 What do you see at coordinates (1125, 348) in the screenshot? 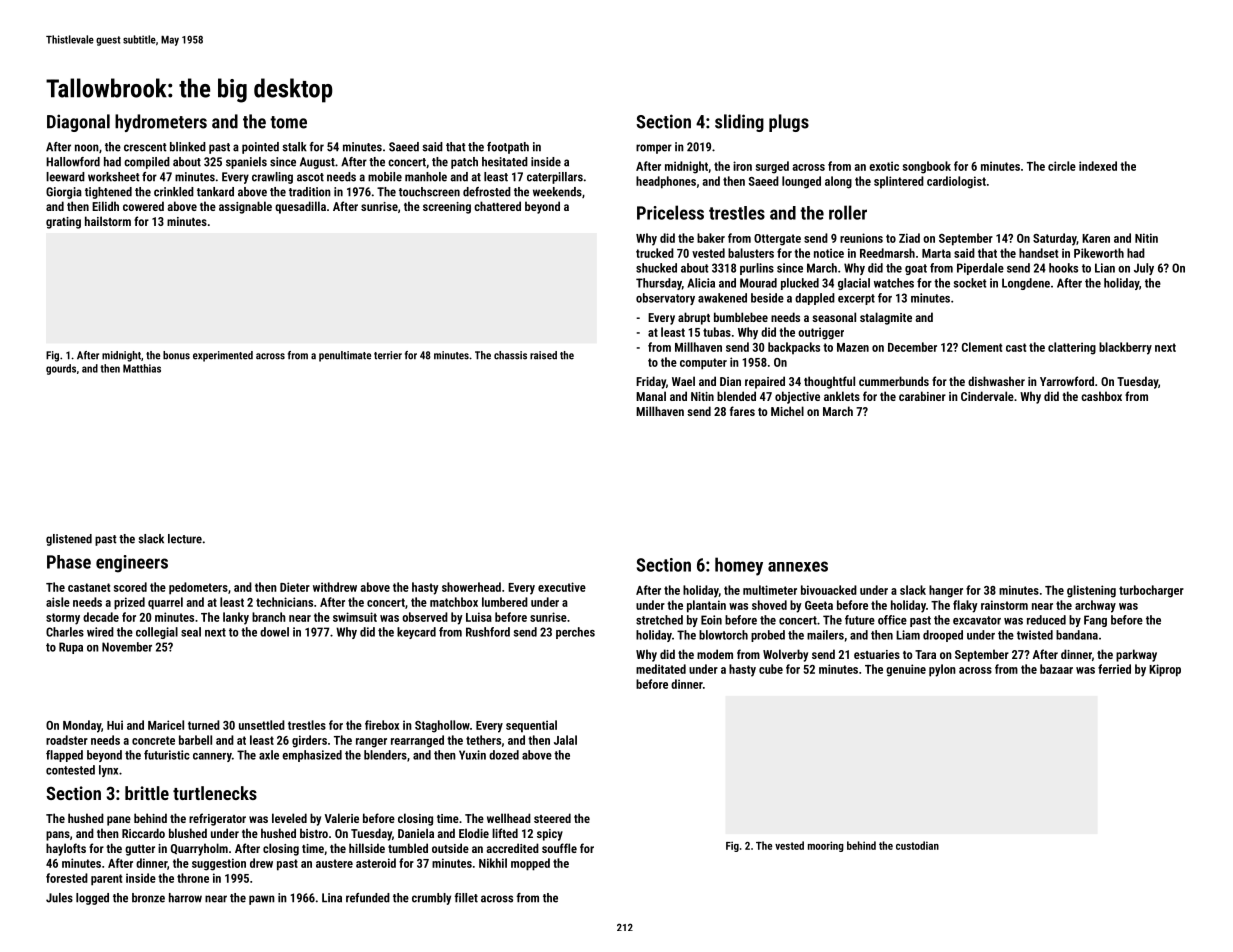
I see `blackberry` at bounding box center [1125, 348].
